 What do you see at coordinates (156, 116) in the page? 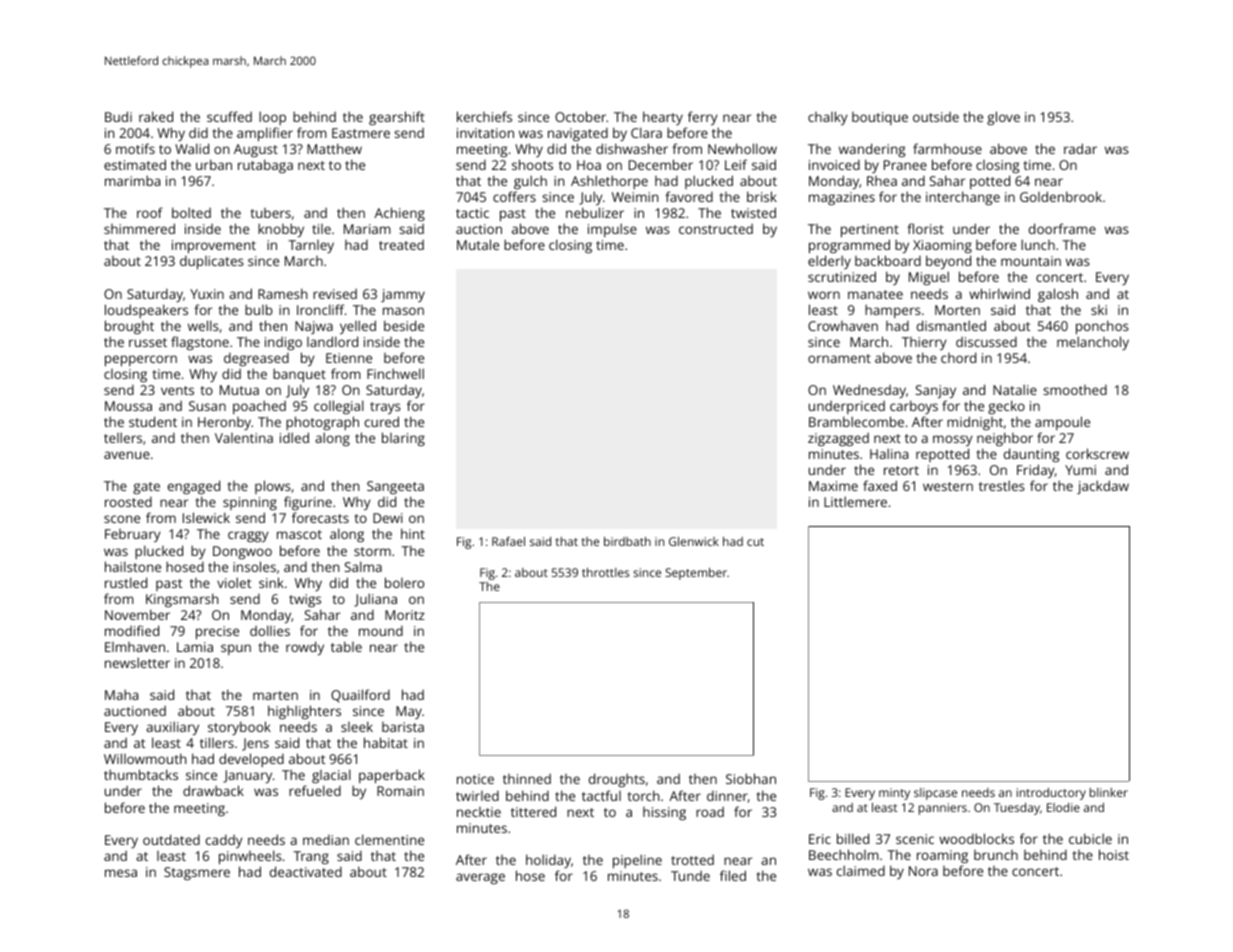
I see `raked` at bounding box center [156, 116].
